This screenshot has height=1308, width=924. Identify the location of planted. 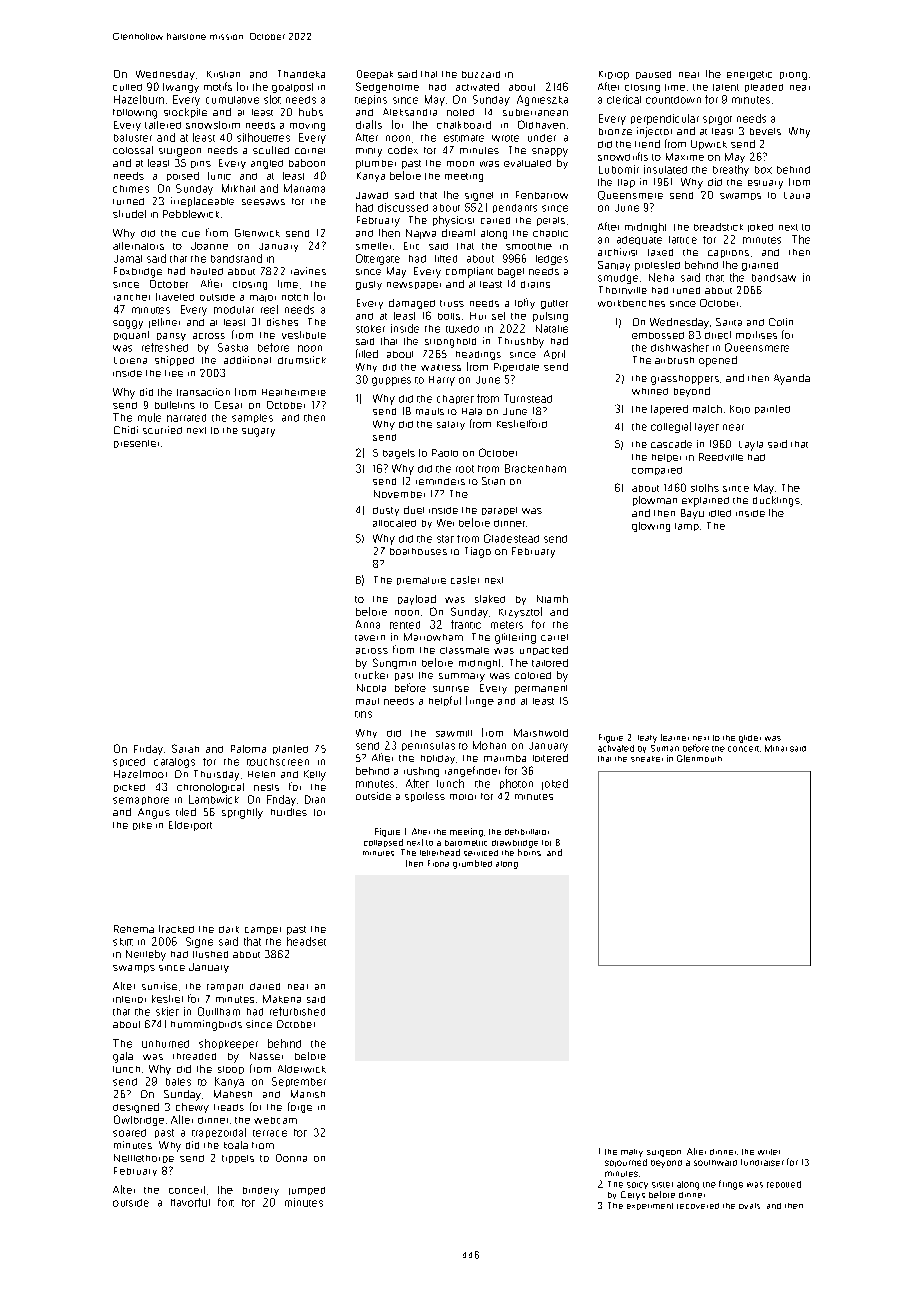
(290, 749).
